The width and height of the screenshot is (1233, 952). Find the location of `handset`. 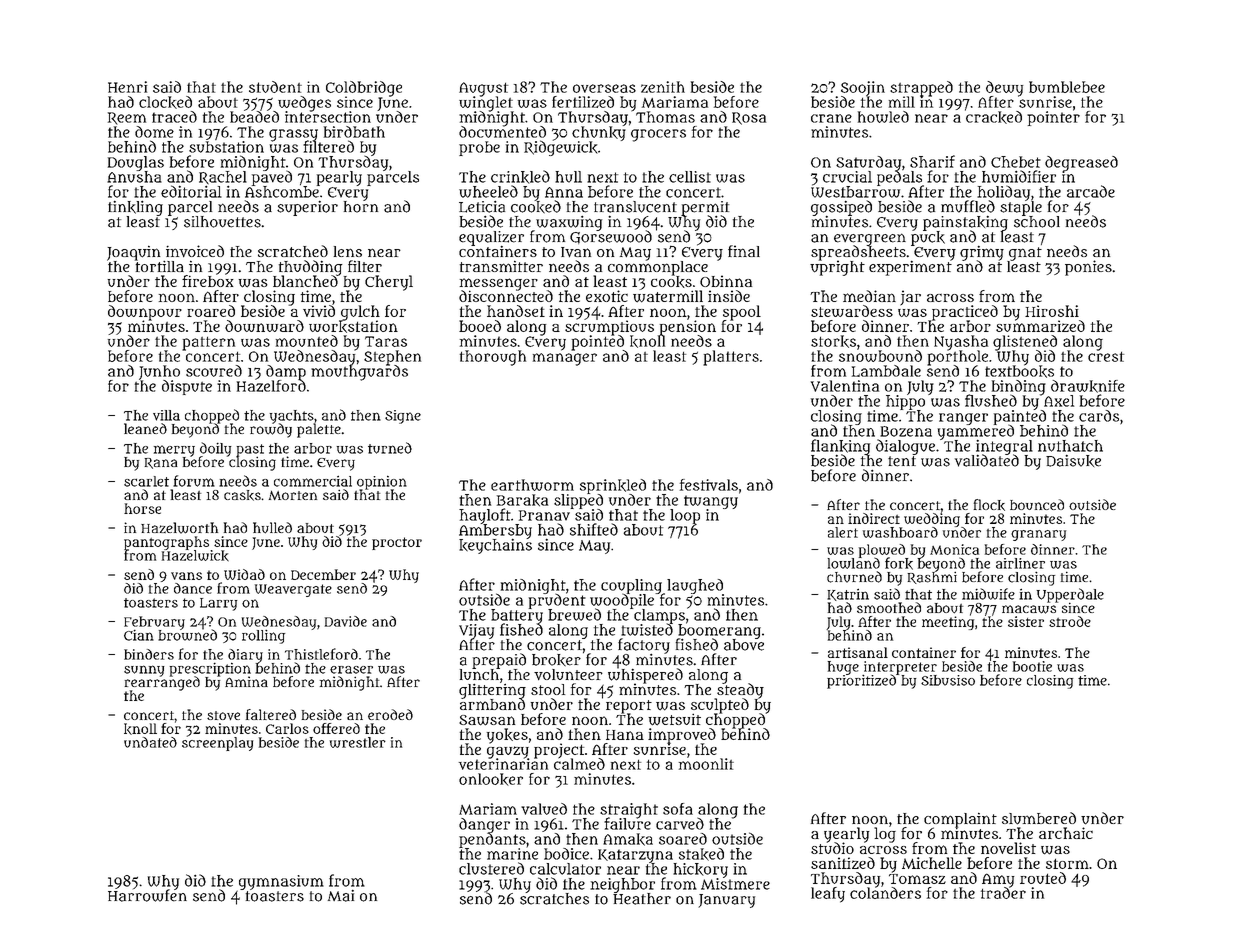

handset is located at coordinates (516, 311).
